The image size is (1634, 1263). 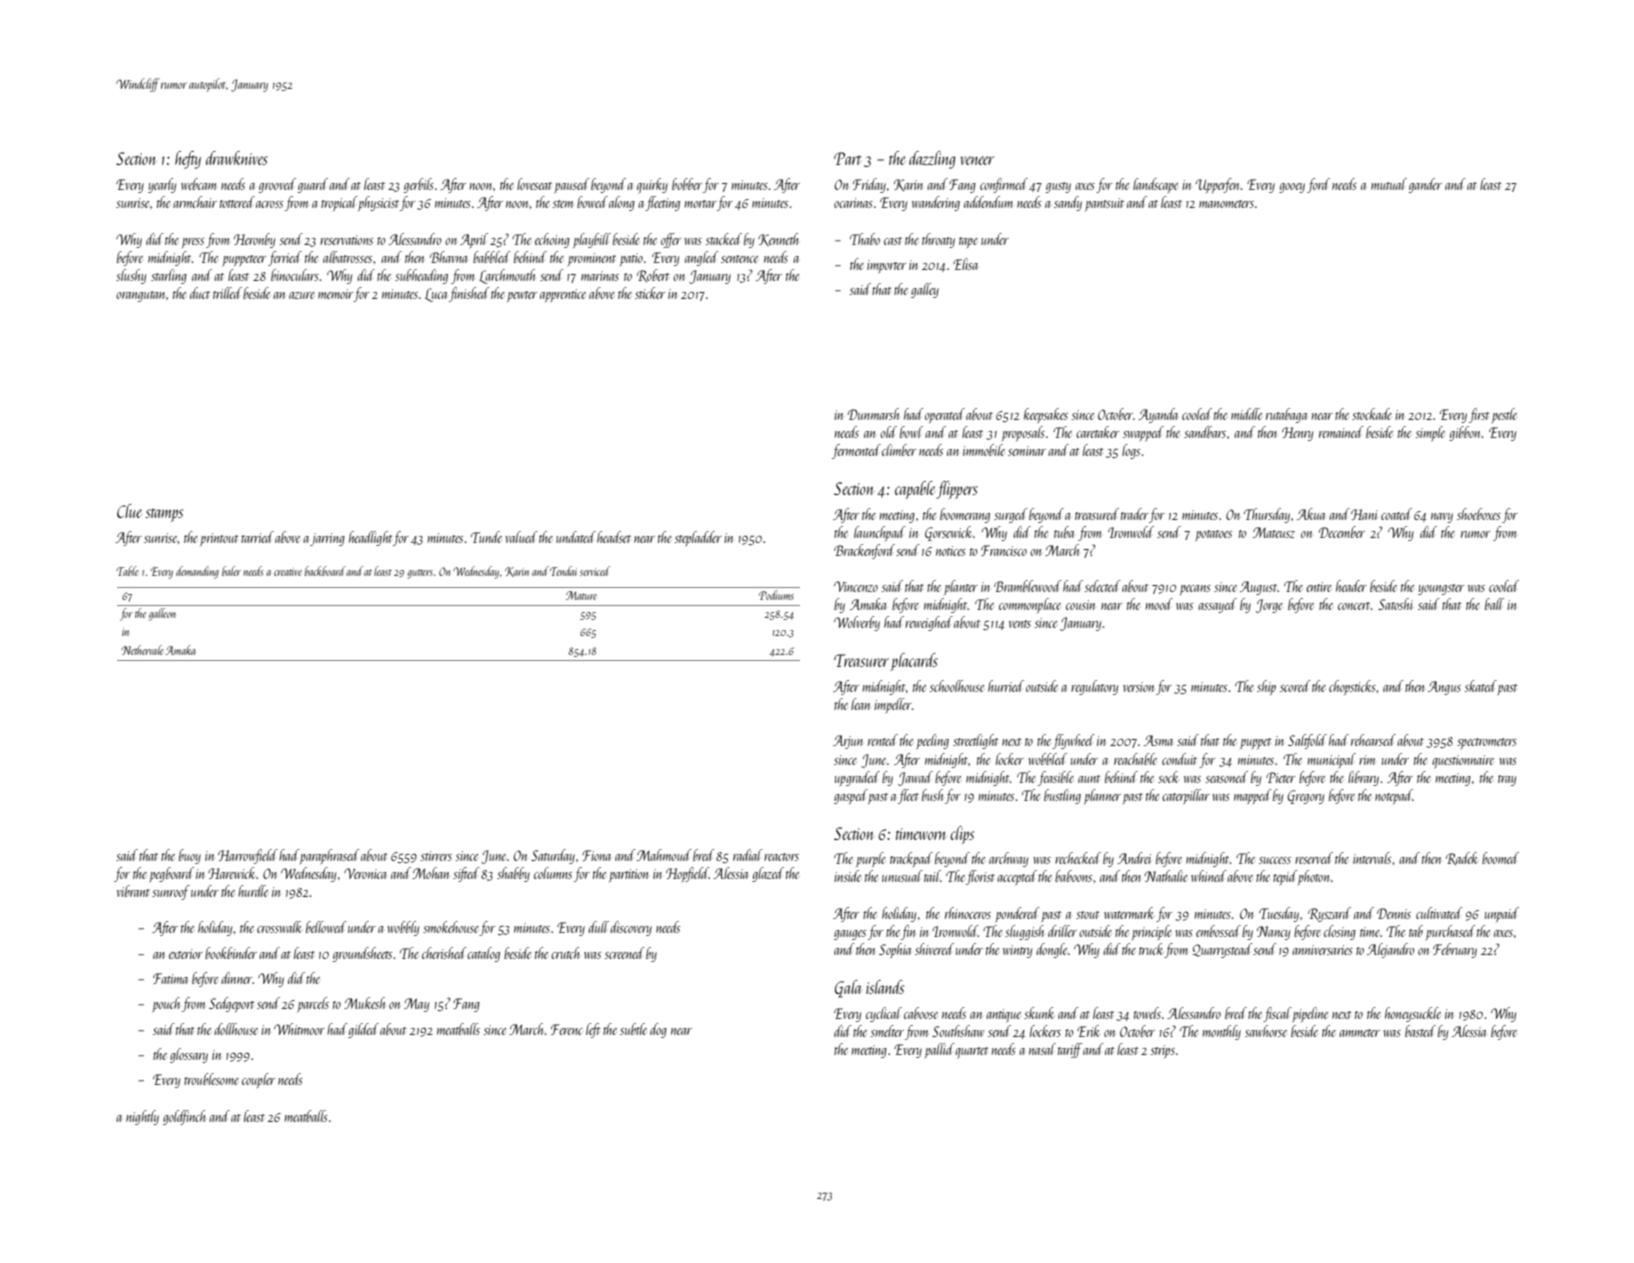 I want to click on loveseat, so click(x=534, y=184).
